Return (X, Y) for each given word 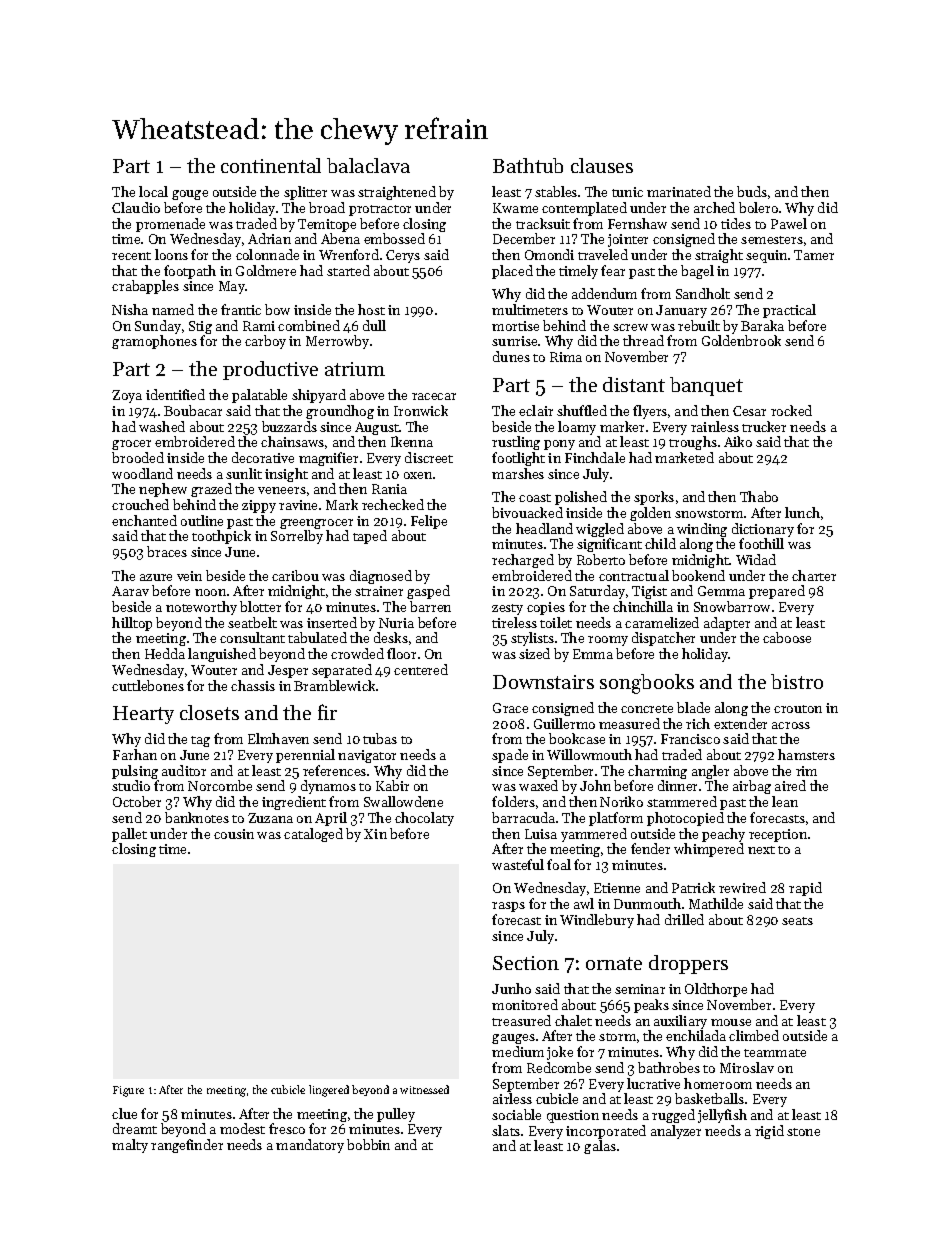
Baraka (762, 325)
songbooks (647, 684)
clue (124, 1113)
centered (421, 669)
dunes (511, 356)
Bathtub (528, 165)
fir (327, 712)
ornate (614, 963)
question (573, 1116)
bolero (758, 207)
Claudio (136, 207)
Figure (128, 1091)
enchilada (696, 1035)
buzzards (289, 426)
